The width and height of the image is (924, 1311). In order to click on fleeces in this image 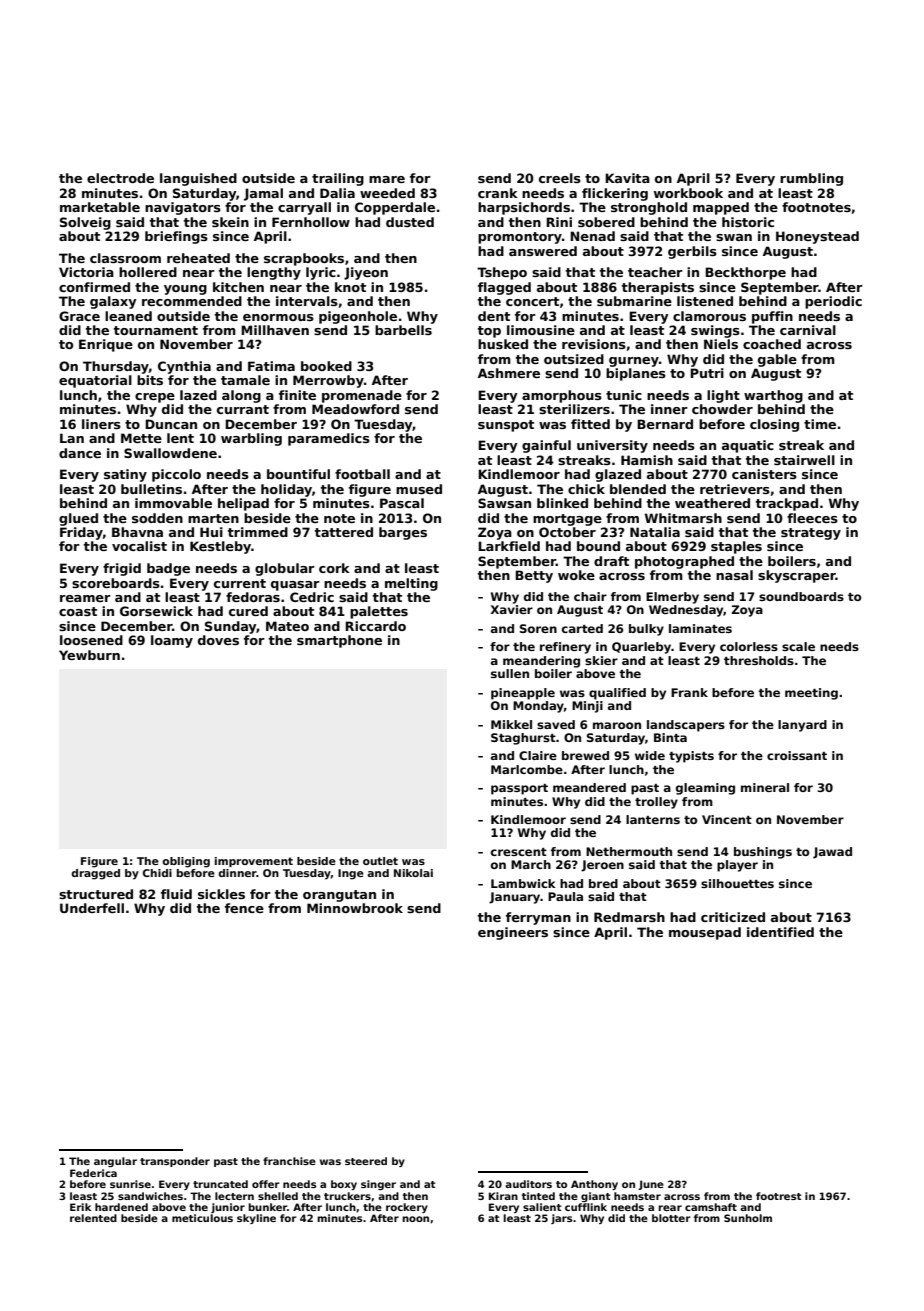, I will do `click(812, 518)`.
